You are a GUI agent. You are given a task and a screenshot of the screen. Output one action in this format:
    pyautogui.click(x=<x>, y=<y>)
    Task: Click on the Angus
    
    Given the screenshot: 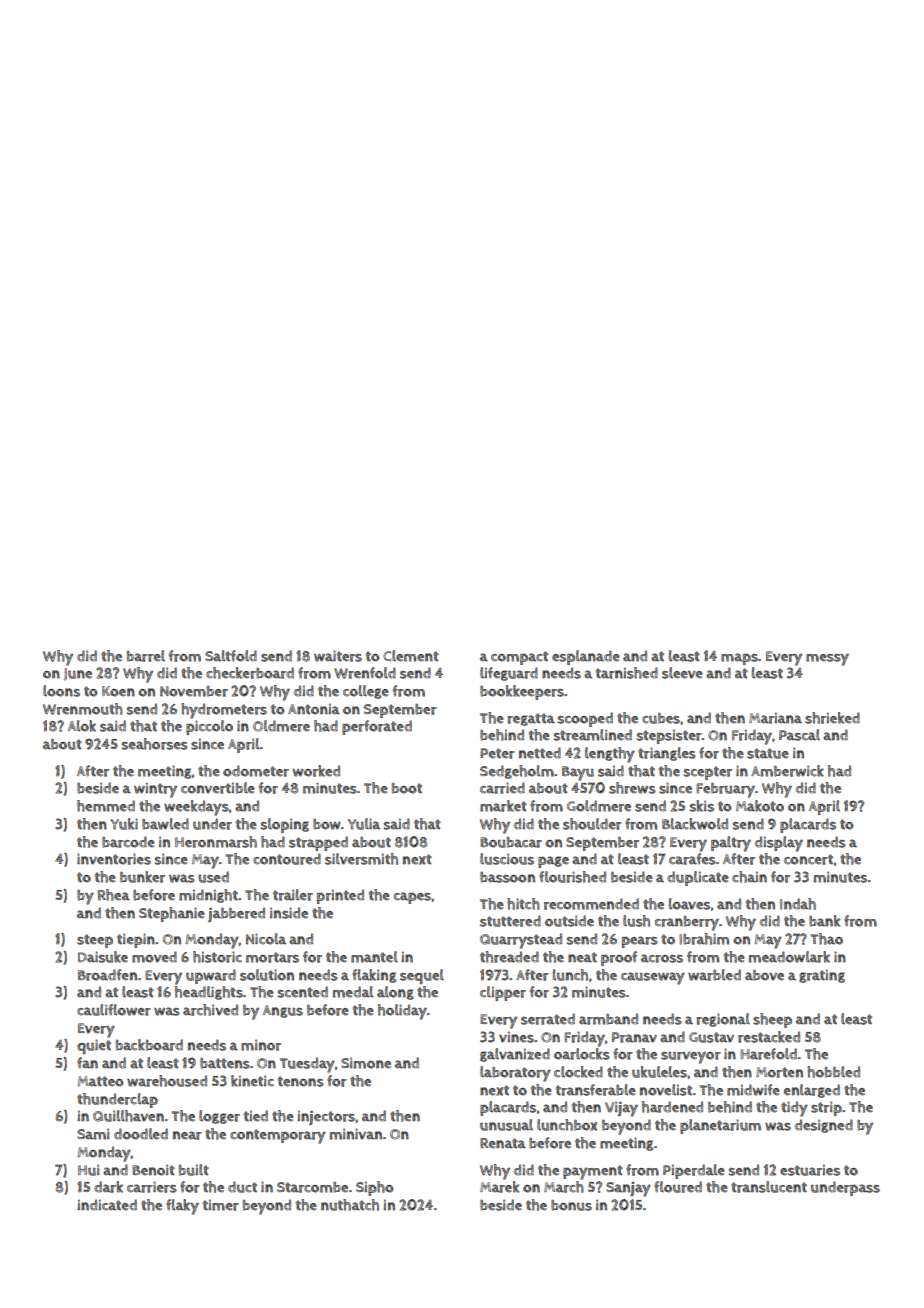 What is the action you would take?
    pyautogui.click(x=283, y=1011)
